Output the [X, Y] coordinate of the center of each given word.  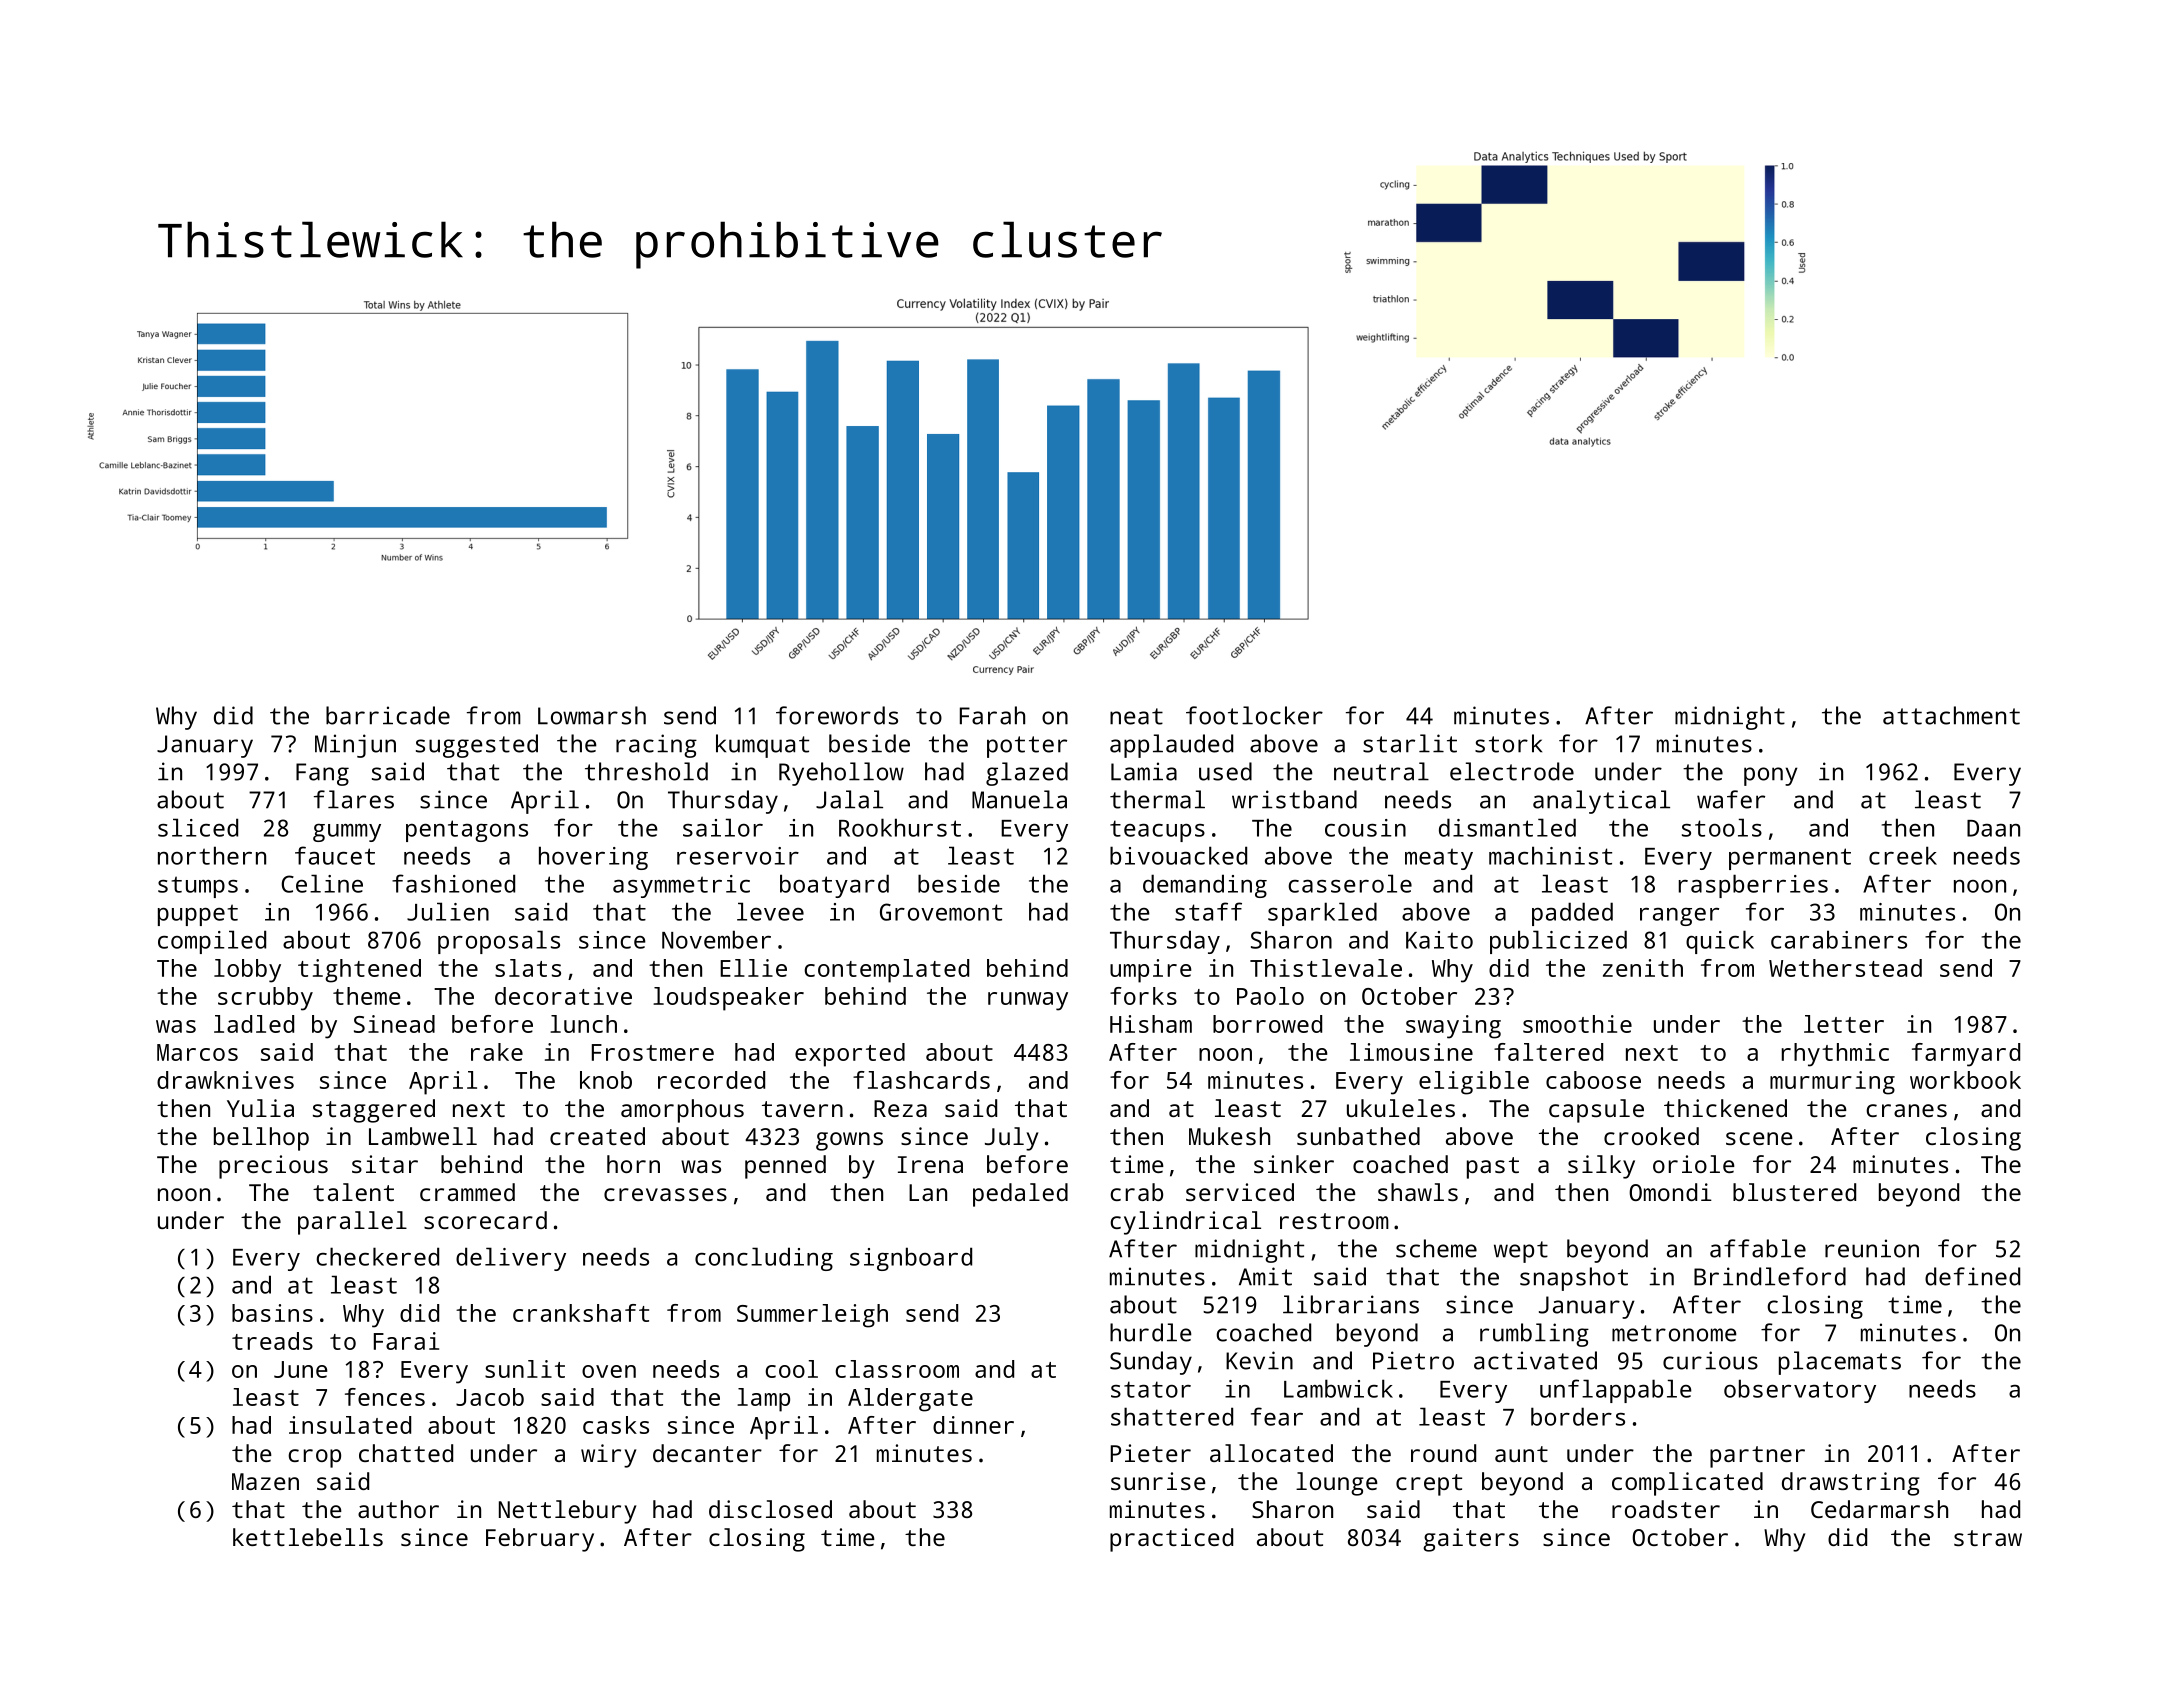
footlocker [1254, 715]
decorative [563, 996]
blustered [1794, 1192]
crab [1136, 1192]
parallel [352, 1223]
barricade [388, 715]
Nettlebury [567, 1512]
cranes [1906, 1110]
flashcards [921, 1080]
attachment [1951, 715]
